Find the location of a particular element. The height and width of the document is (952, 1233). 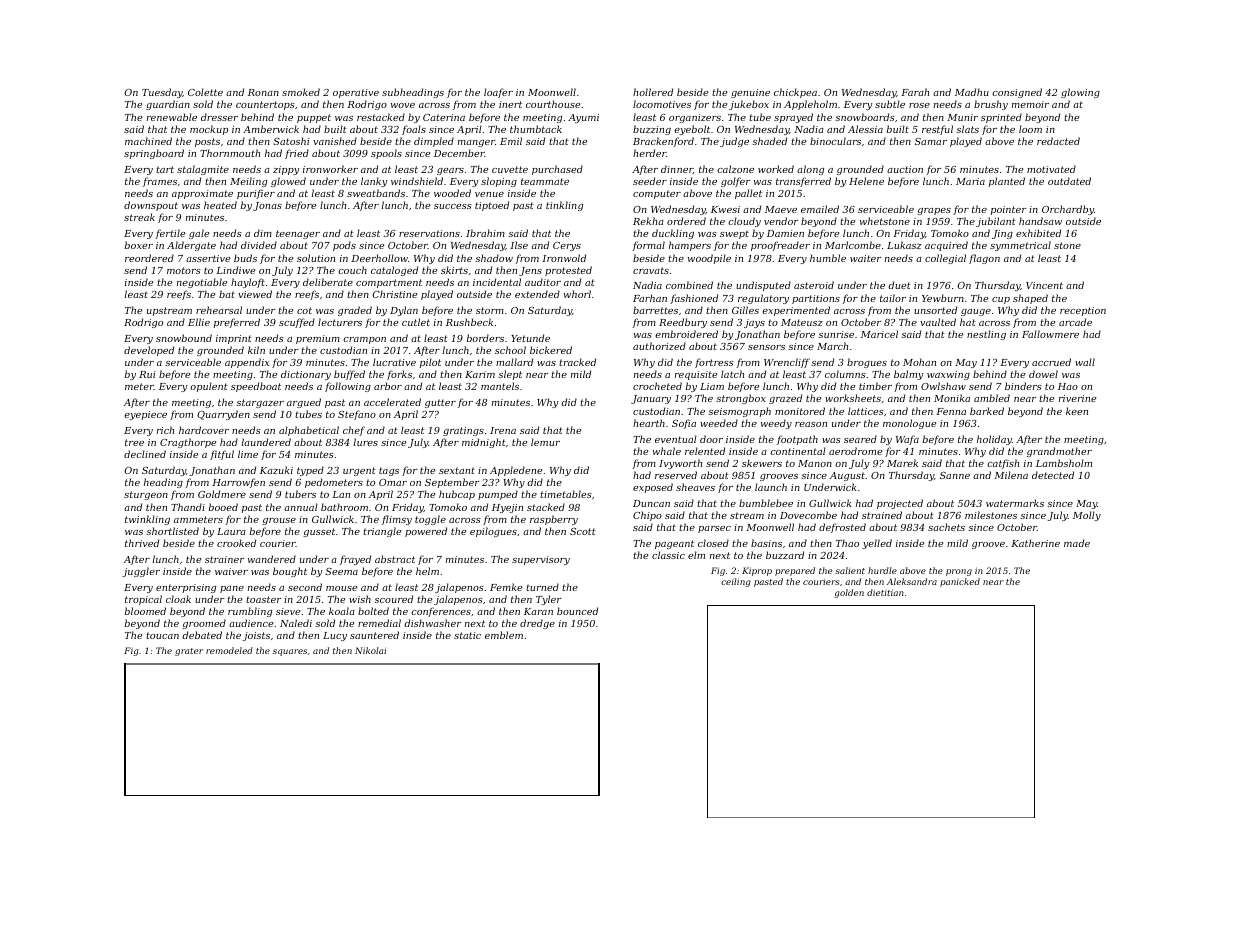

consigned is located at coordinates (1017, 93).
